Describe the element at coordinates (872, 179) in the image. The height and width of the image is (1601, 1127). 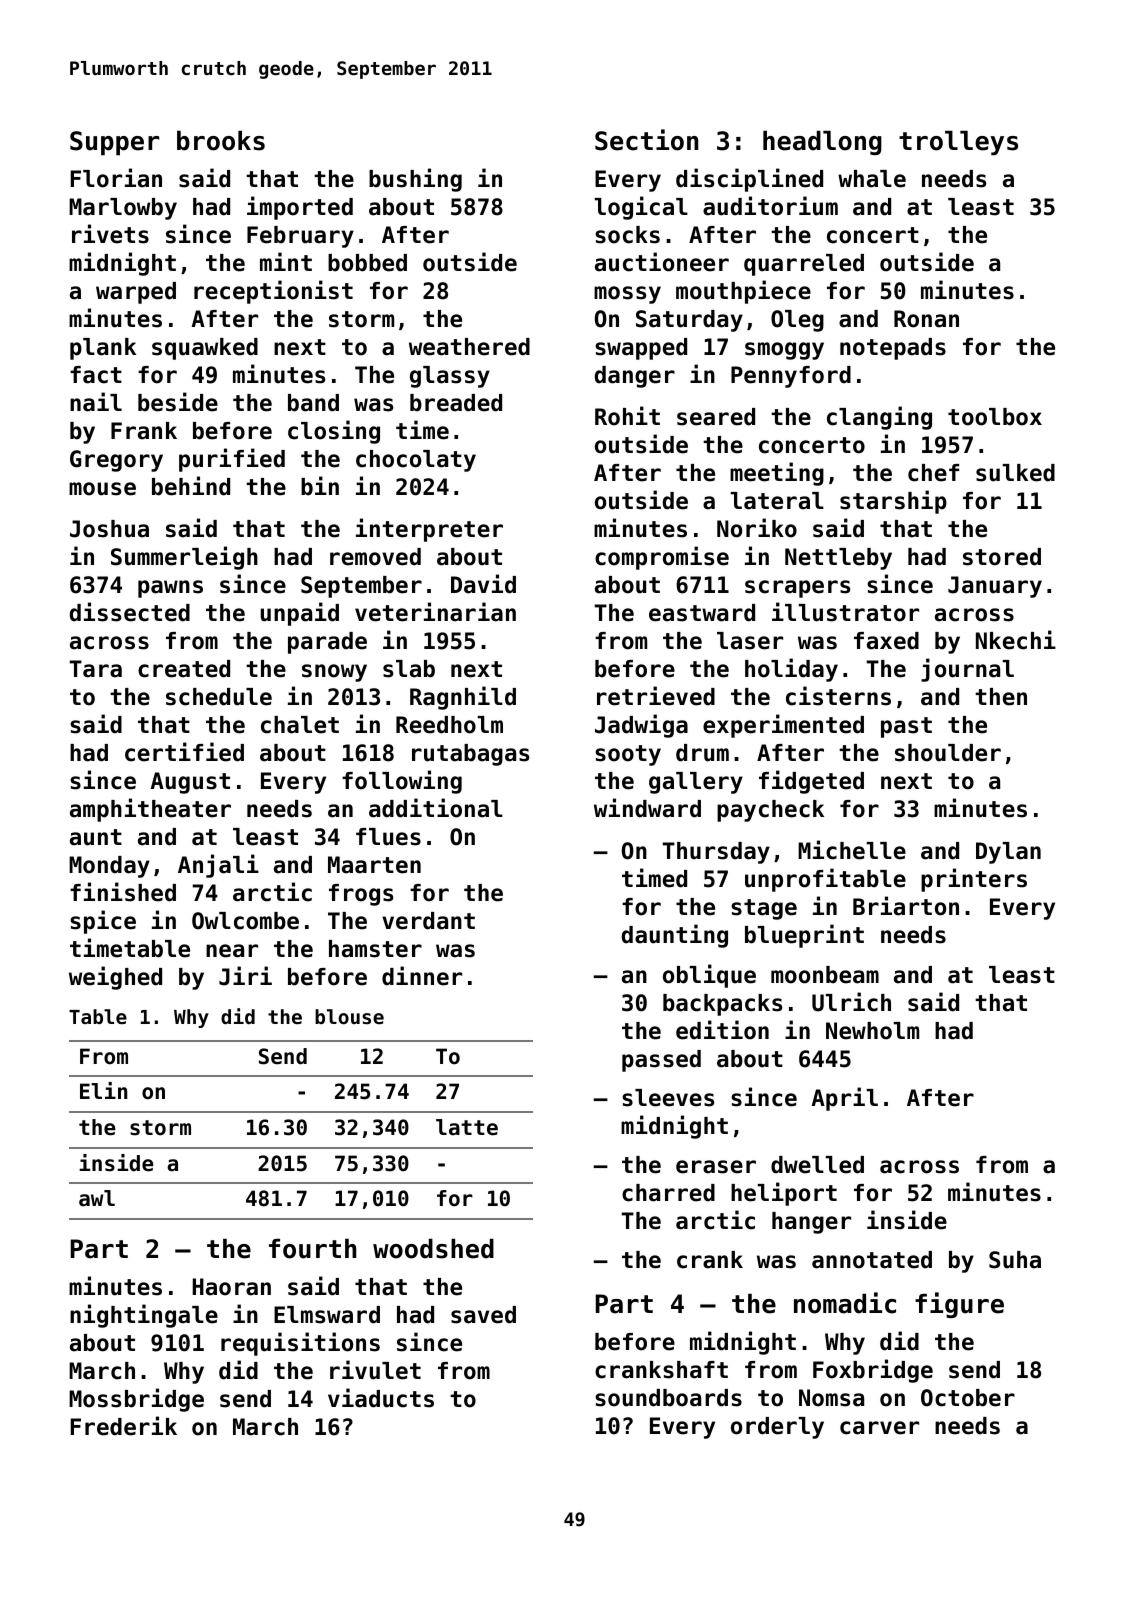
I see `whale` at that location.
